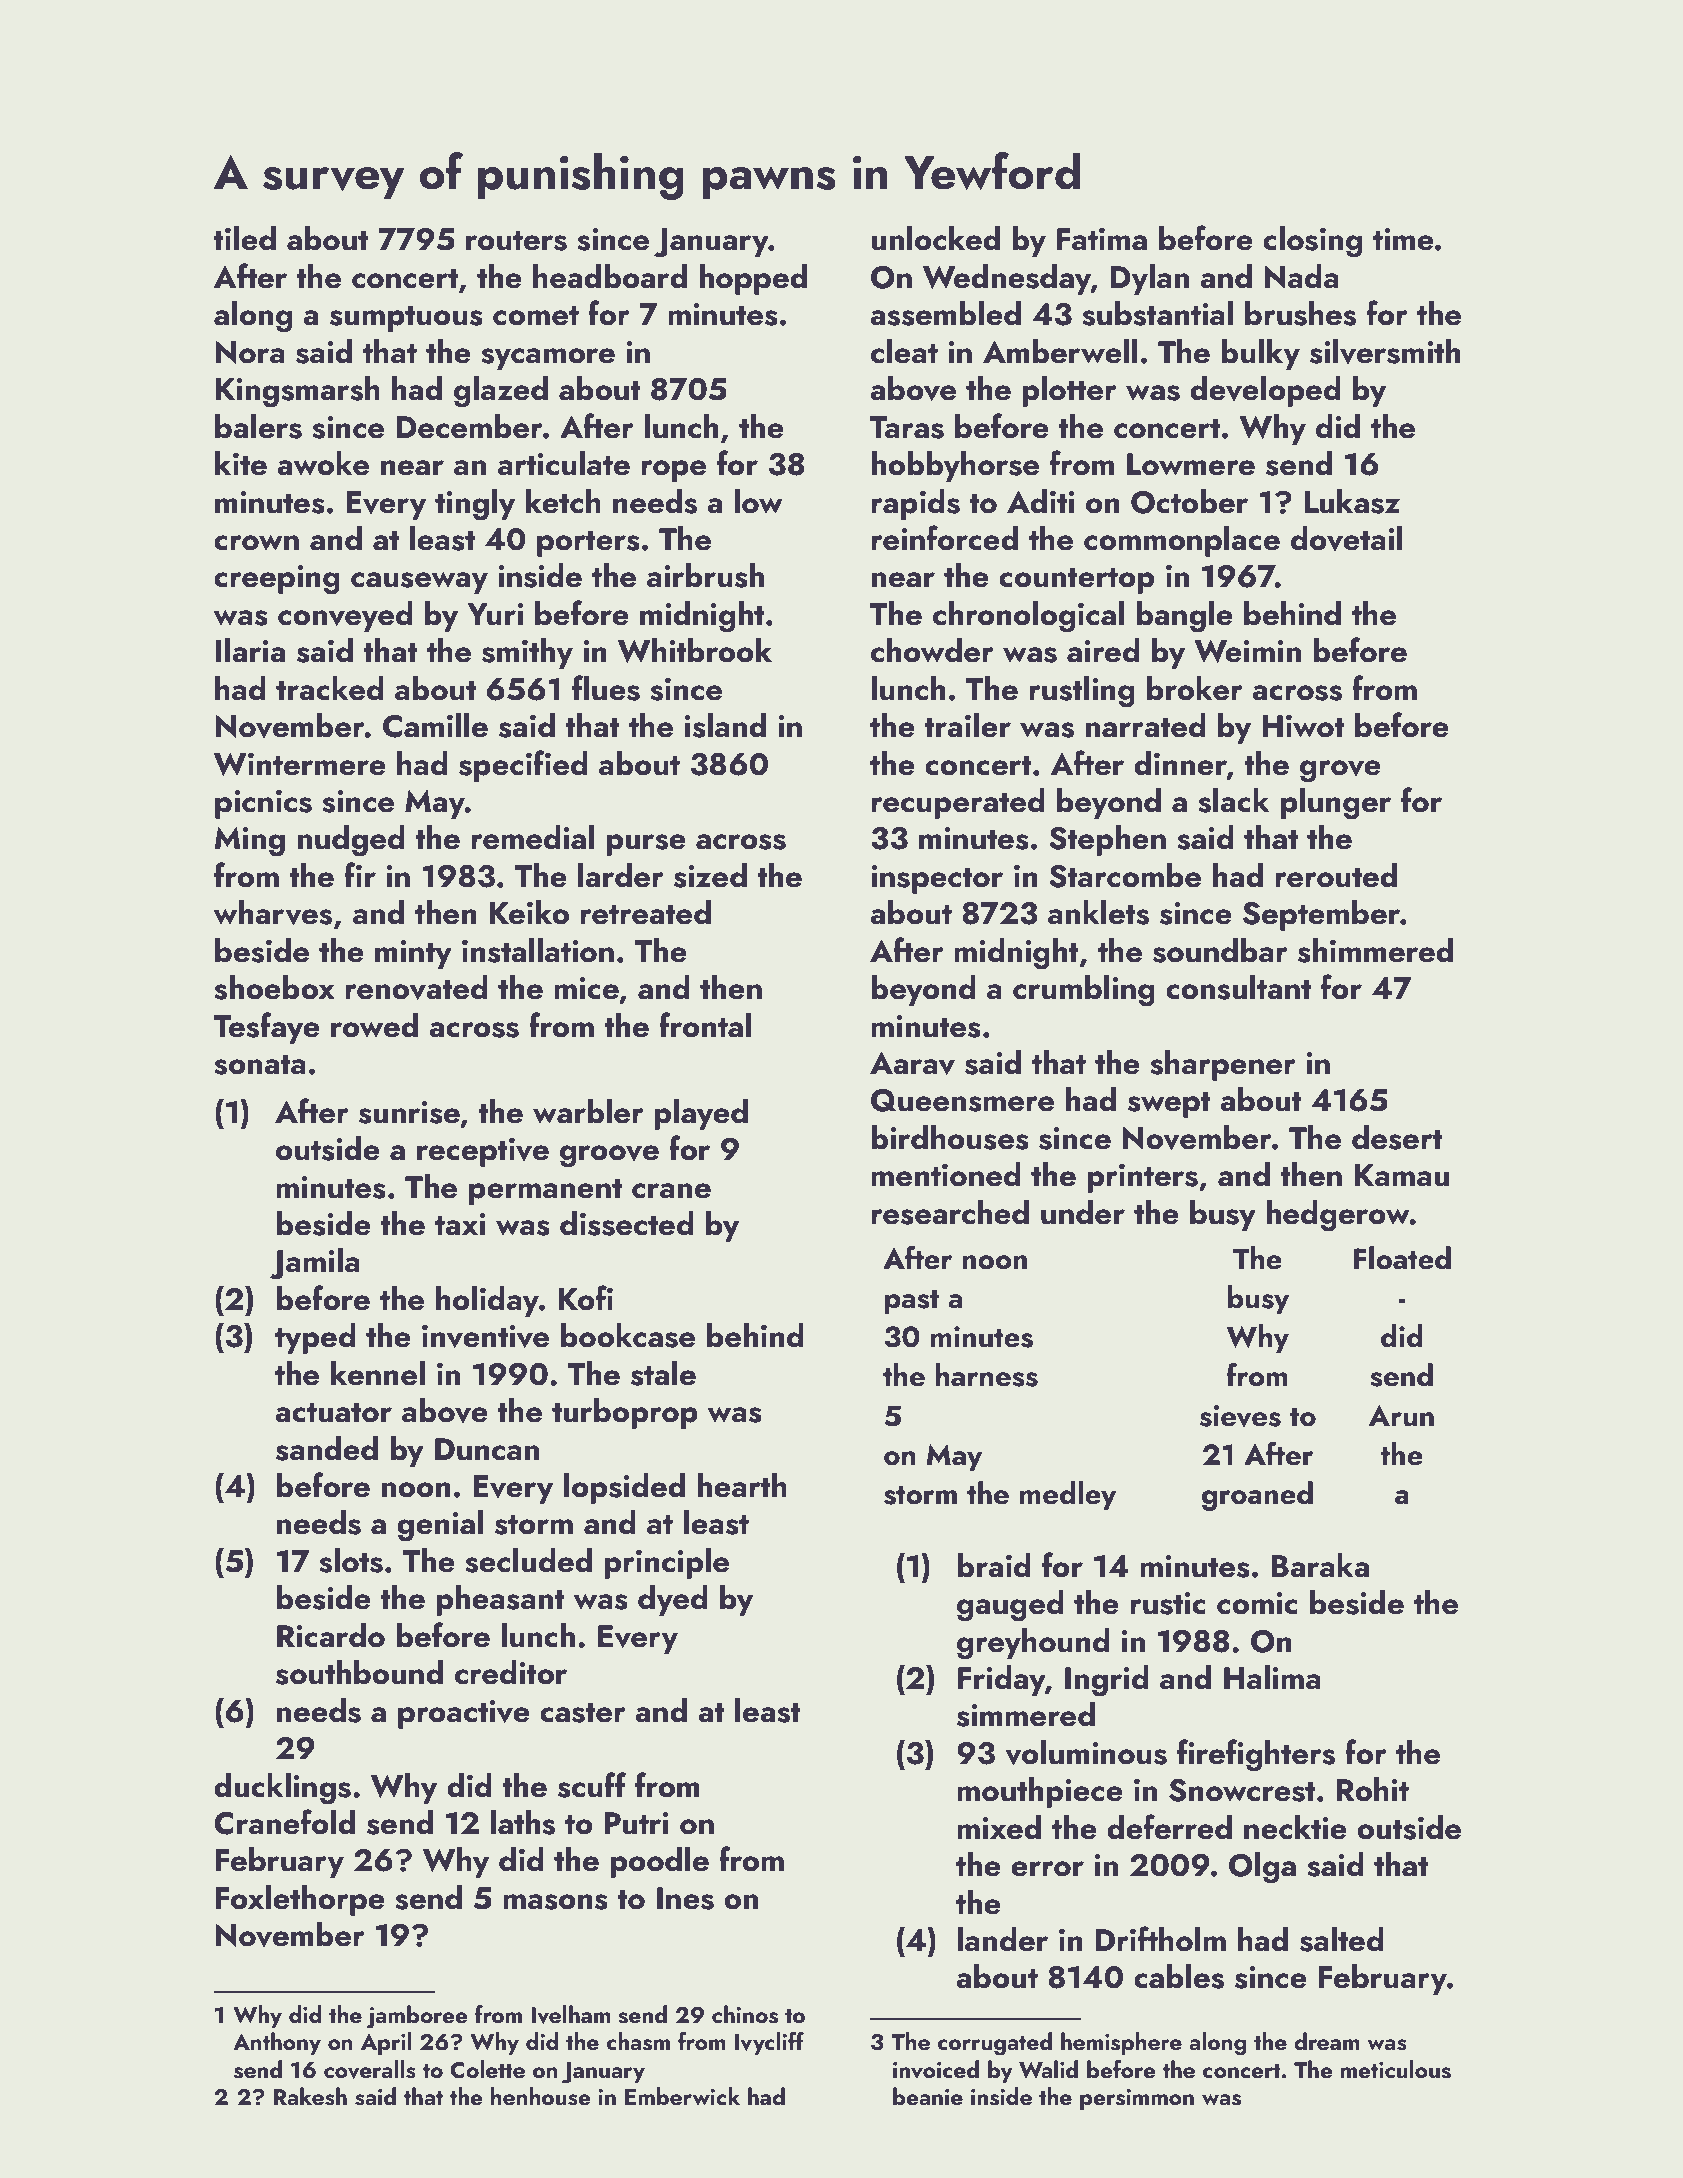 Image resolution: width=1683 pixels, height=2178 pixels. Describe the element at coordinates (464, 1714) in the image. I see `proactive` at that location.
